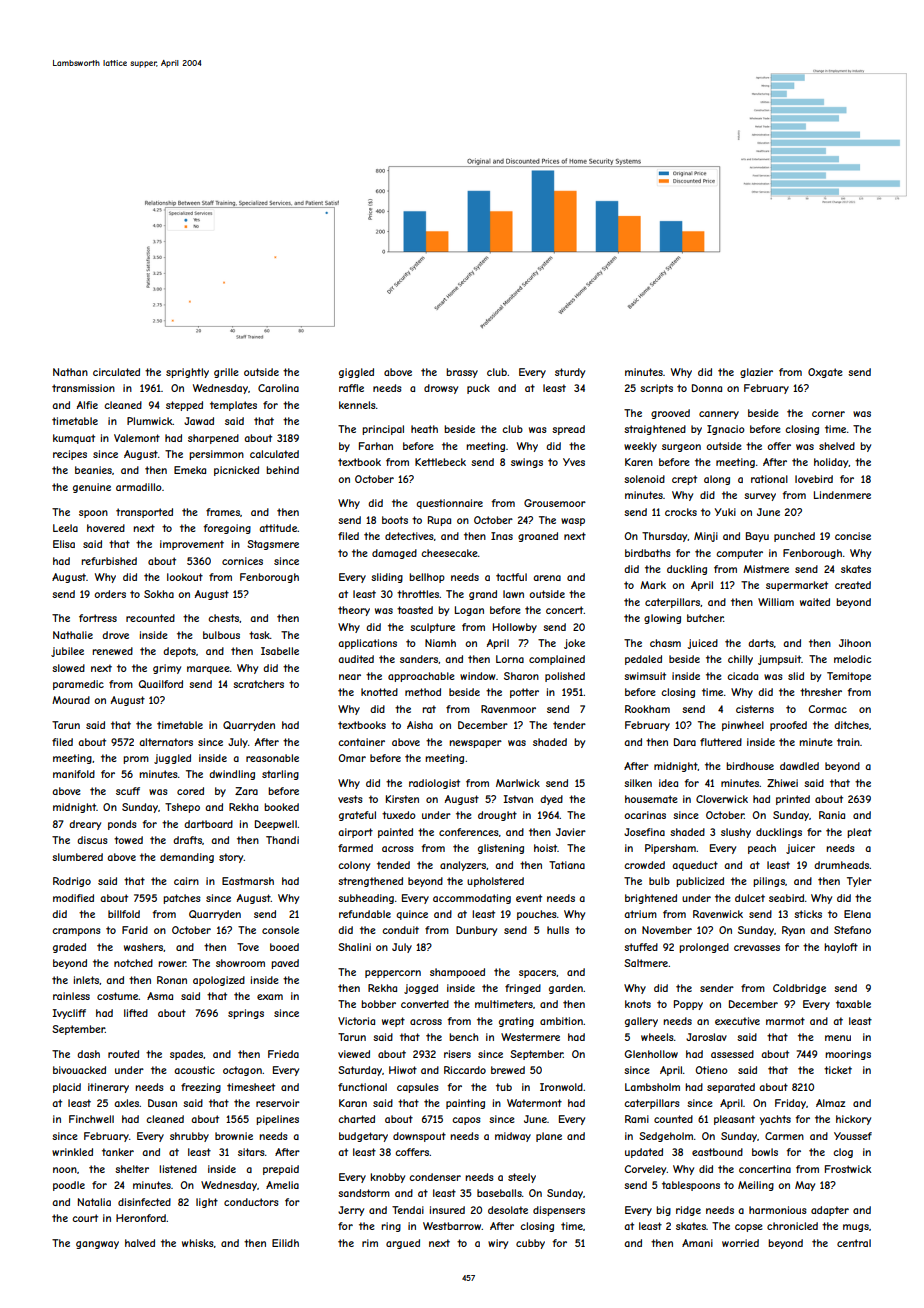  I want to click on Eilidh, so click(285, 1243).
